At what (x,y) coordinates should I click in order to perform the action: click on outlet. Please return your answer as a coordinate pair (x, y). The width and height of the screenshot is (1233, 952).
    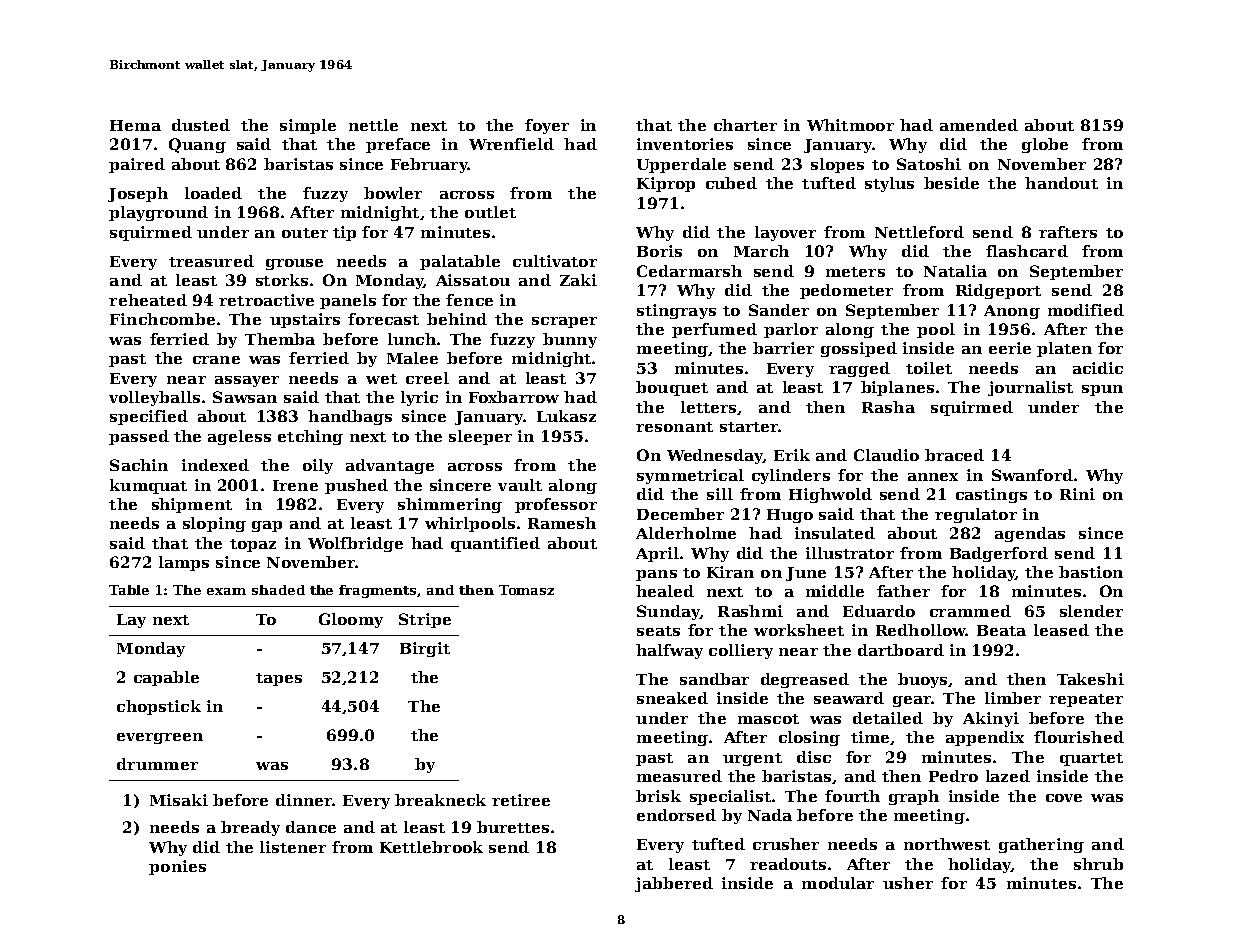
    Looking at the image, I should click on (490, 212).
